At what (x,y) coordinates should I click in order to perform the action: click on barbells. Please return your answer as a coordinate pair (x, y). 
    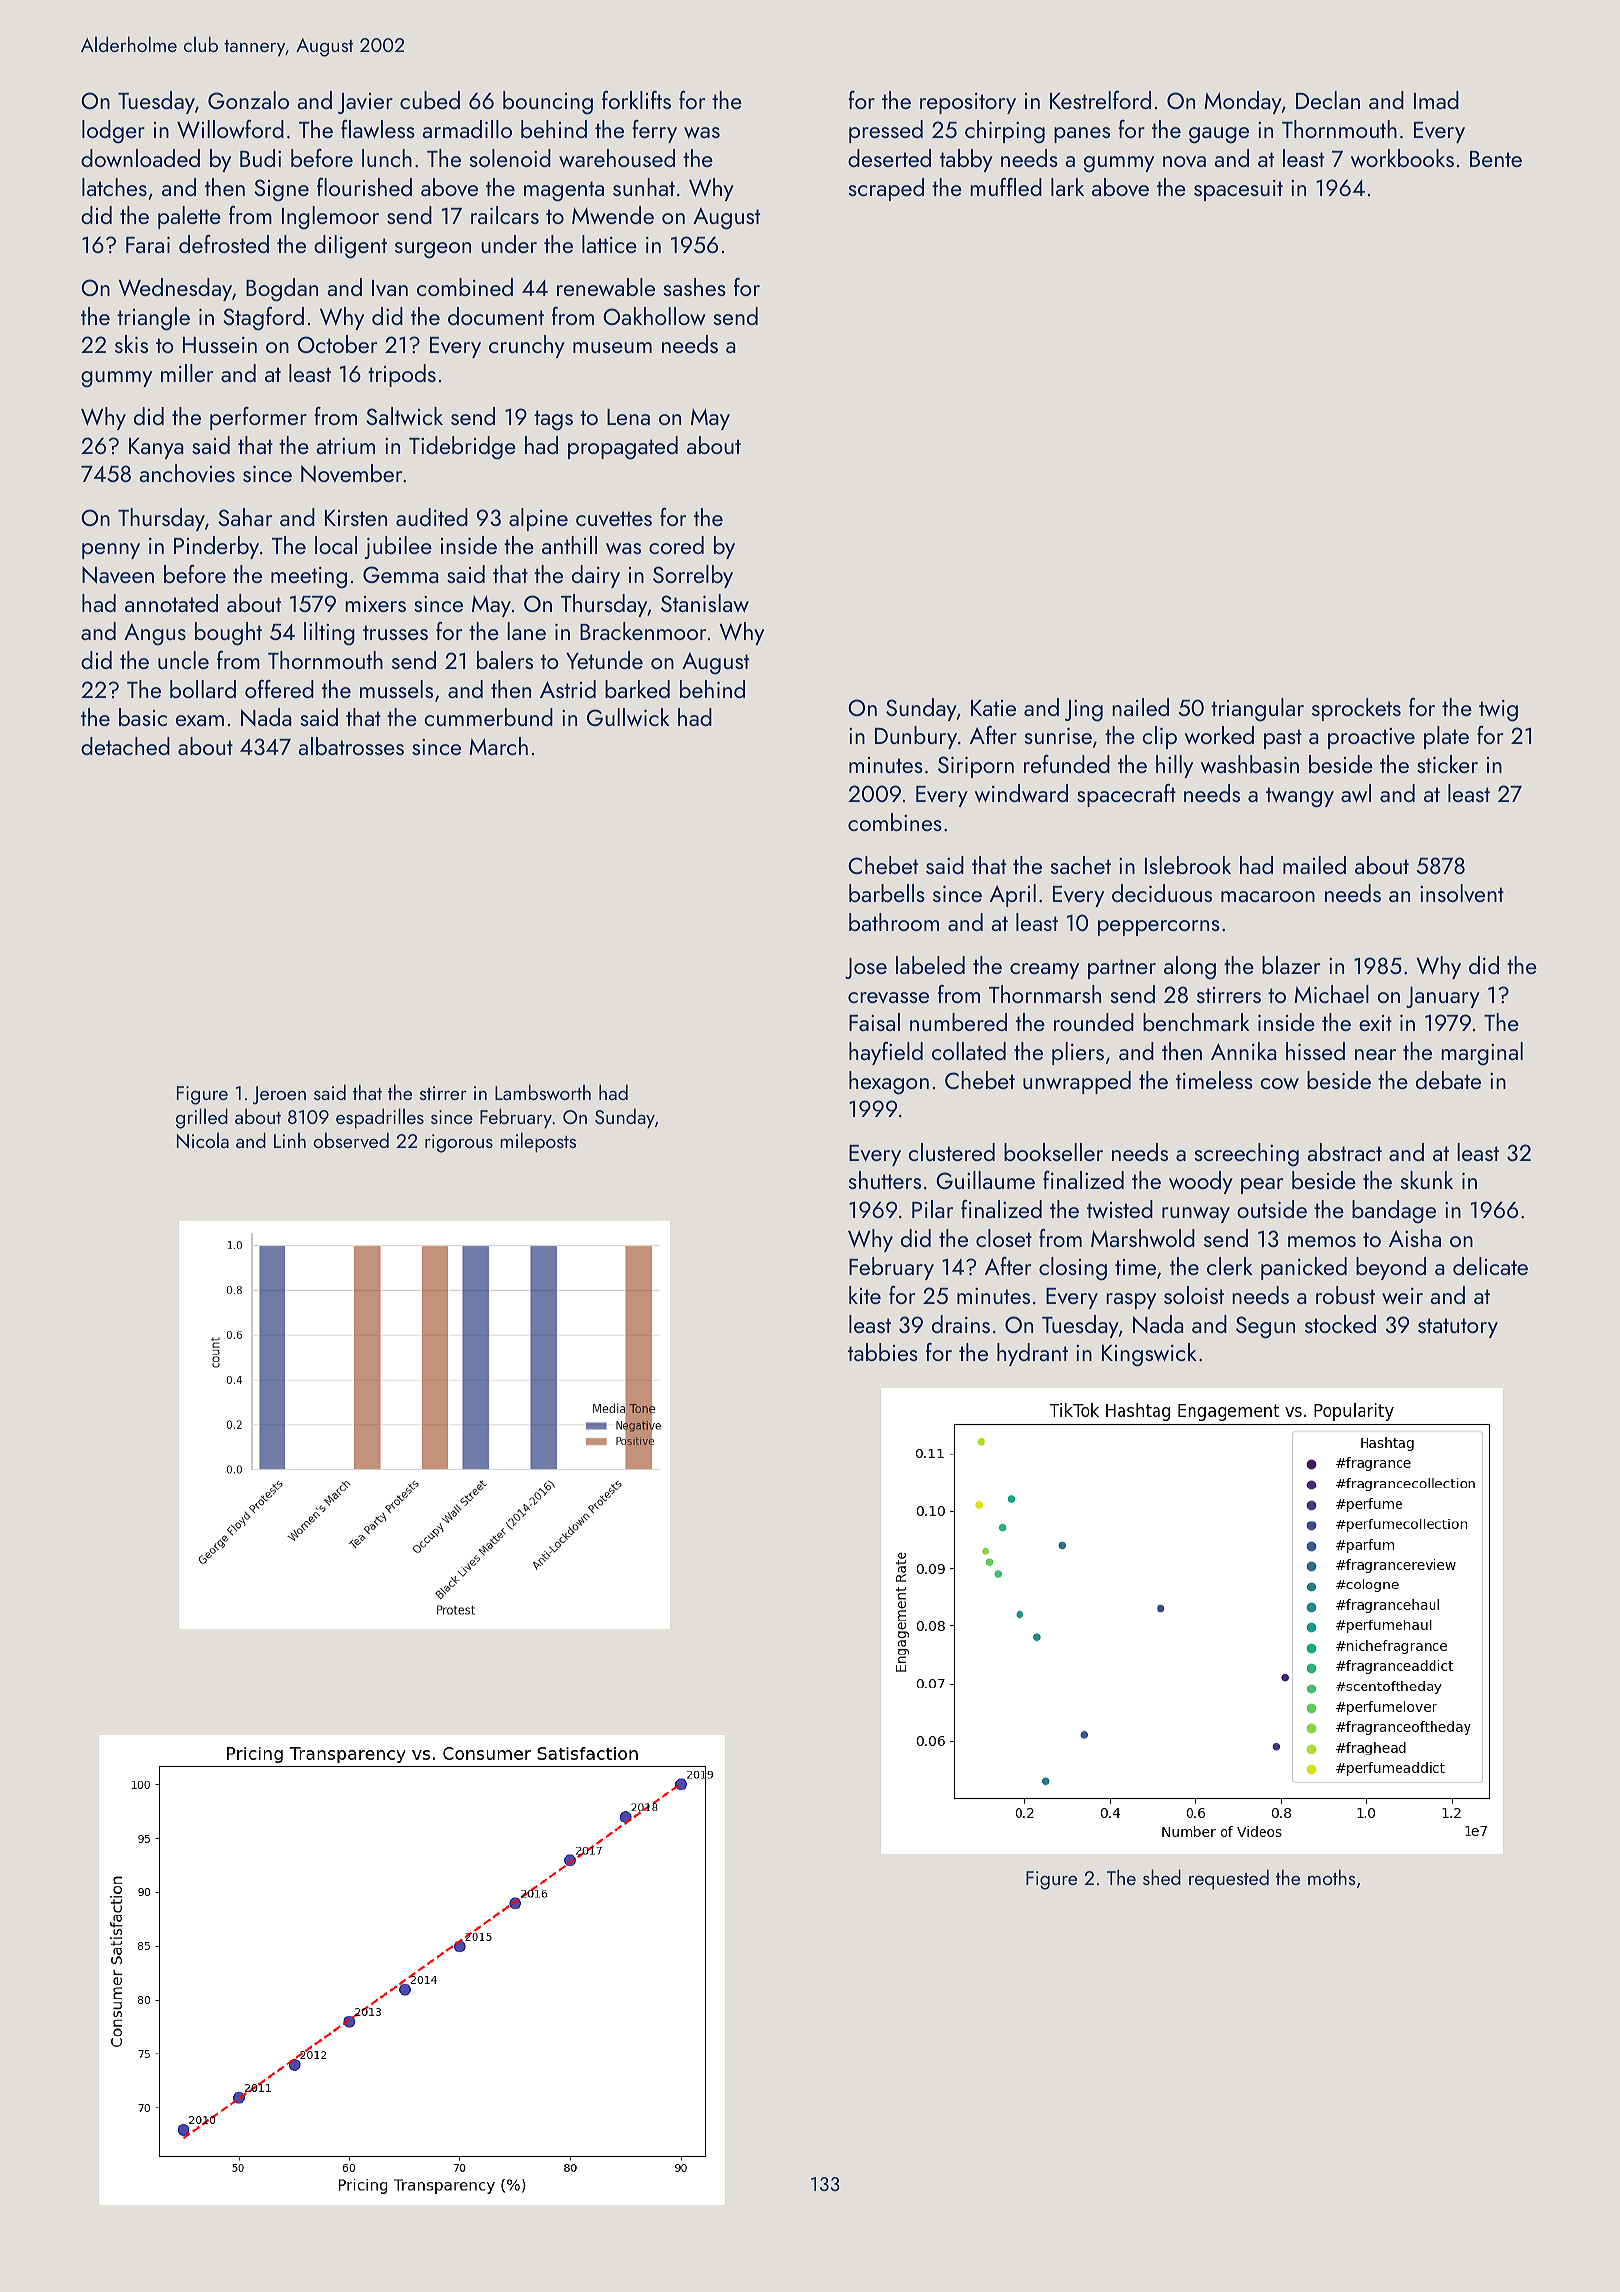
    Looking at the image, I should click on (887, 893).
